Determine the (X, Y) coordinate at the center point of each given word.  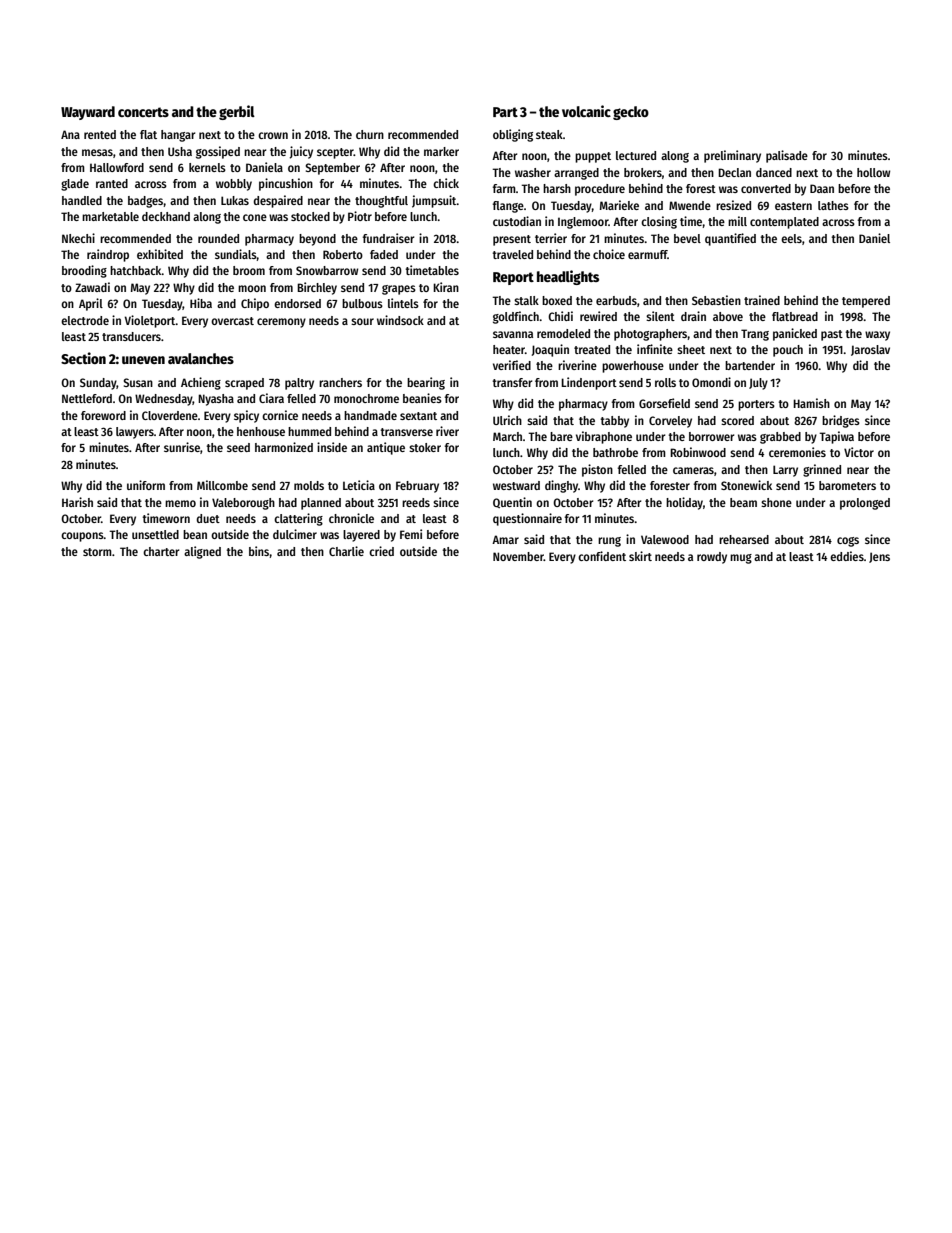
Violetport (150, 321)
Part (505, 112)
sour (362, 321)
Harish (77, 502)
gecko (631, 113)
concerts (143, 112)
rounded (218, 238)
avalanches (201, 358)
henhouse (261, 431)
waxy (877, 336)
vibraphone (604, 437)
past (832, 335)
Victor (859, 452)
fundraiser (388, 238)
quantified (730, 239)
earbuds (616, 300)
